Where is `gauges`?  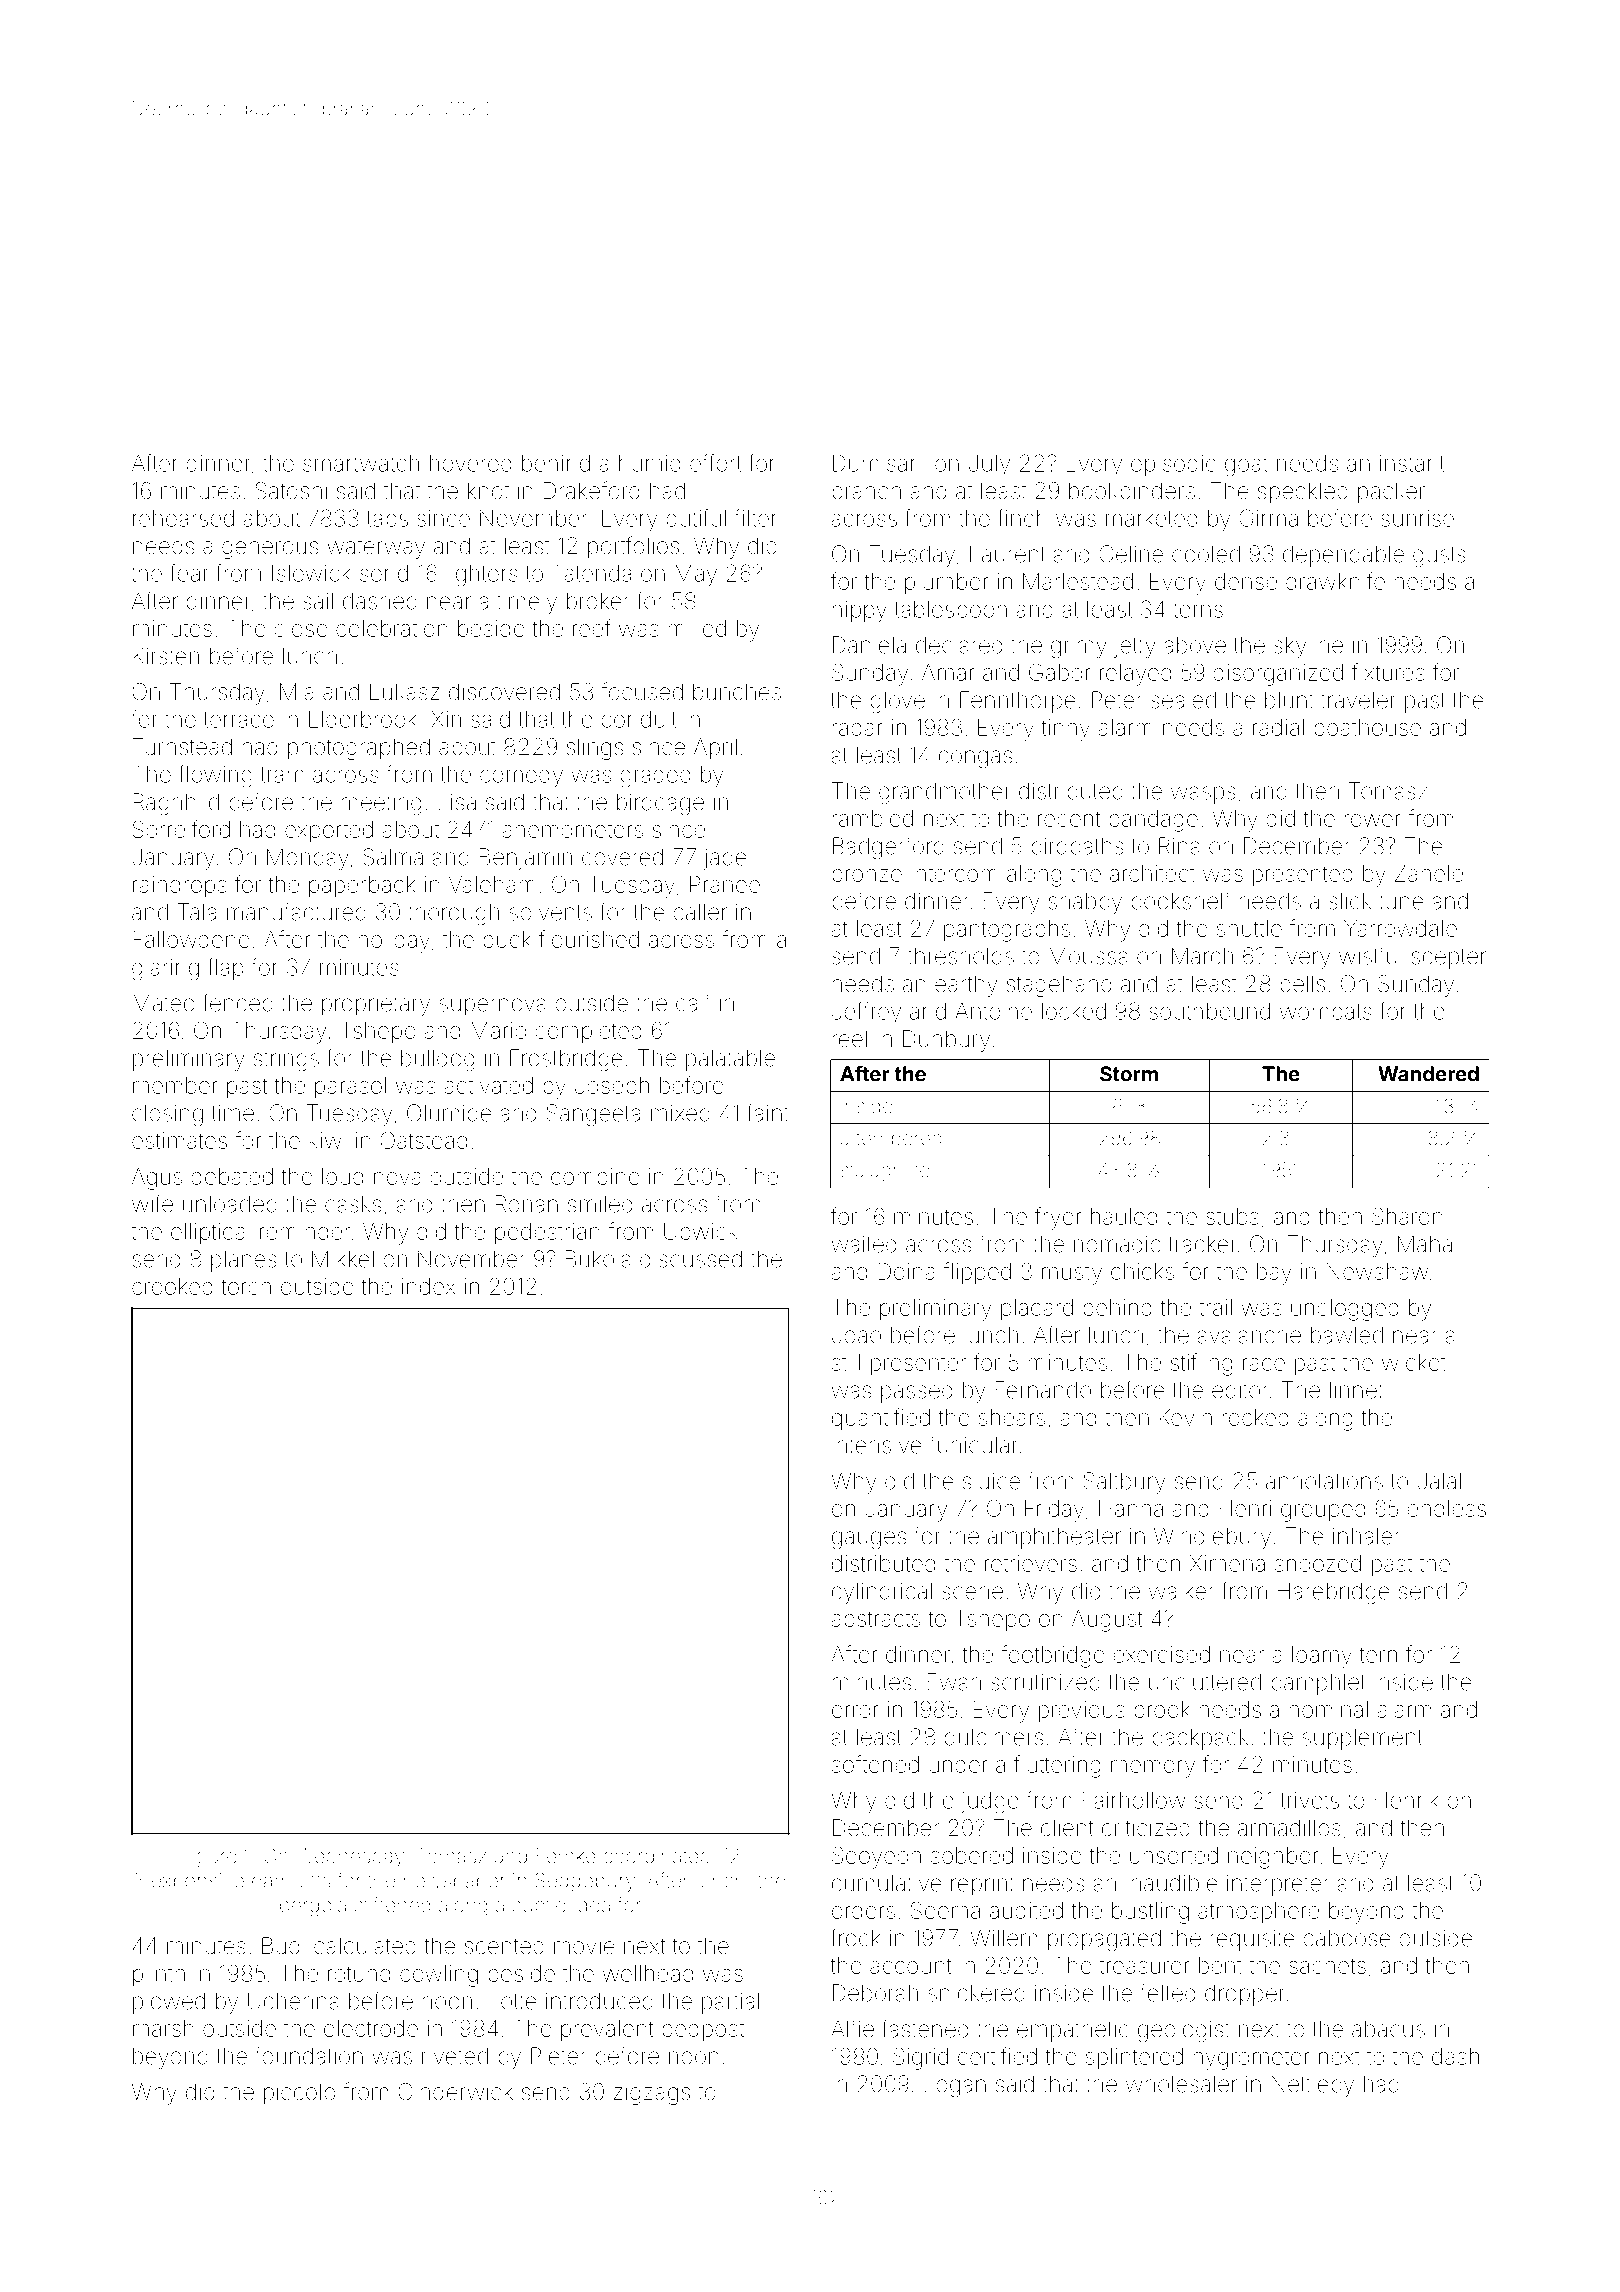
gauges is located at coordinates (869, 1540).
